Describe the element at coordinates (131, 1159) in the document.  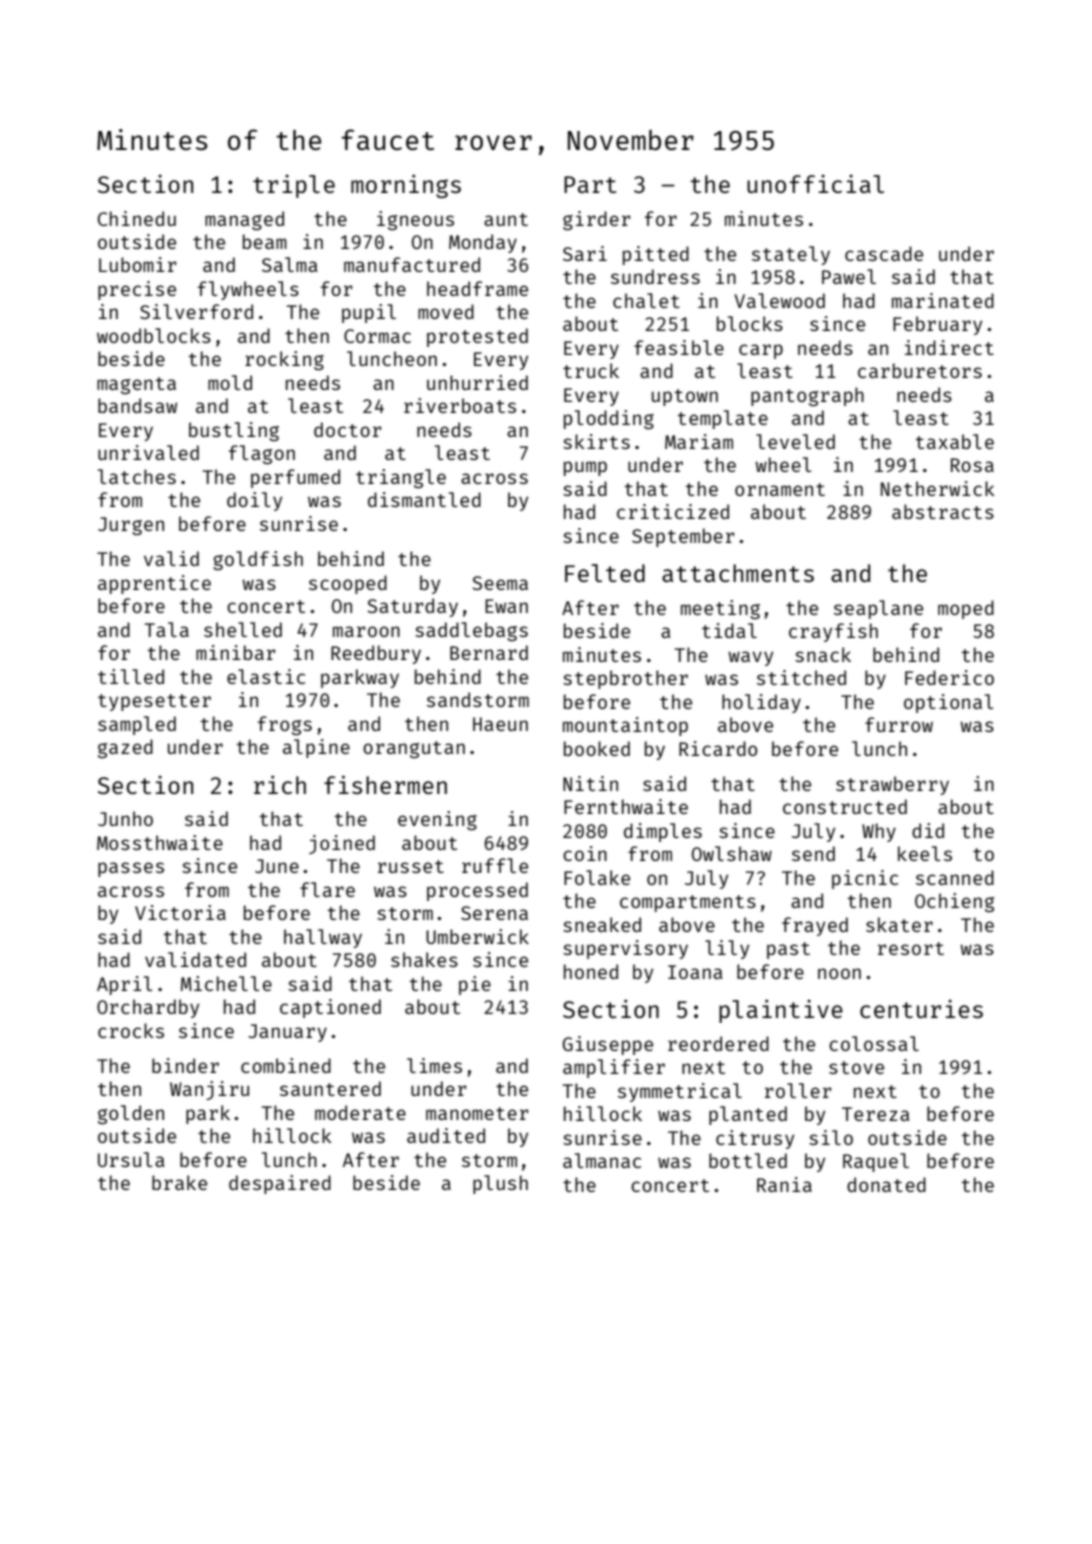
I see `Ursula` at that location.
